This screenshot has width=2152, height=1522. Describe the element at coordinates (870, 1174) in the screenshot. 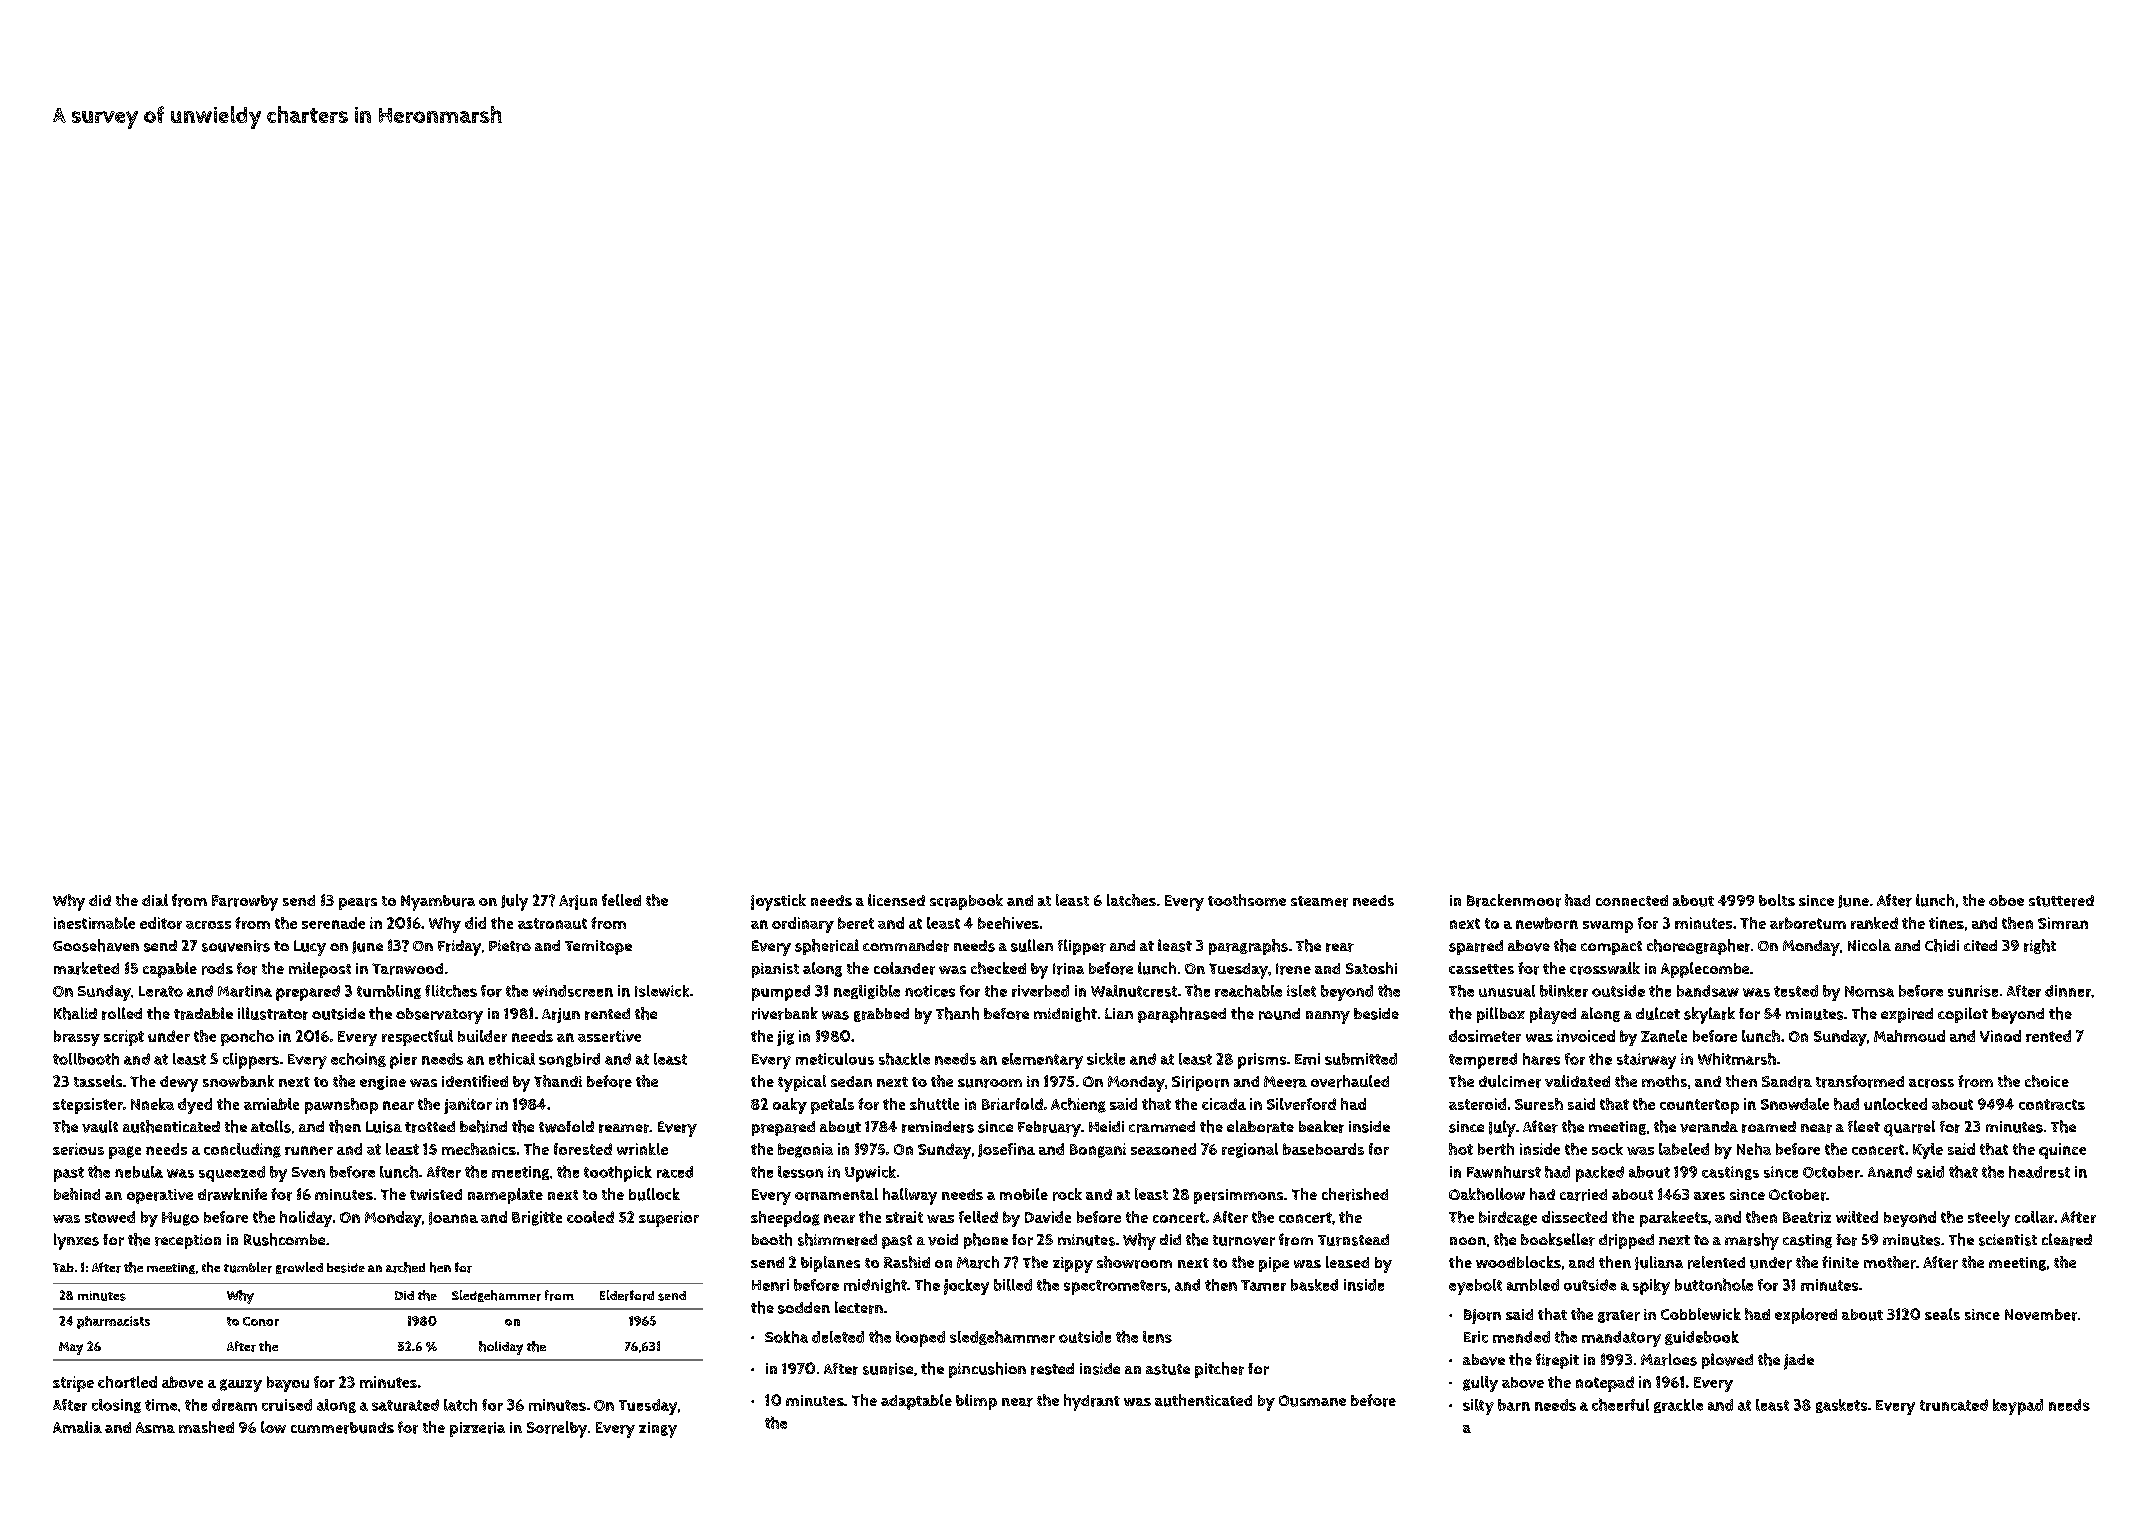

I see `Upwick` at that location.
